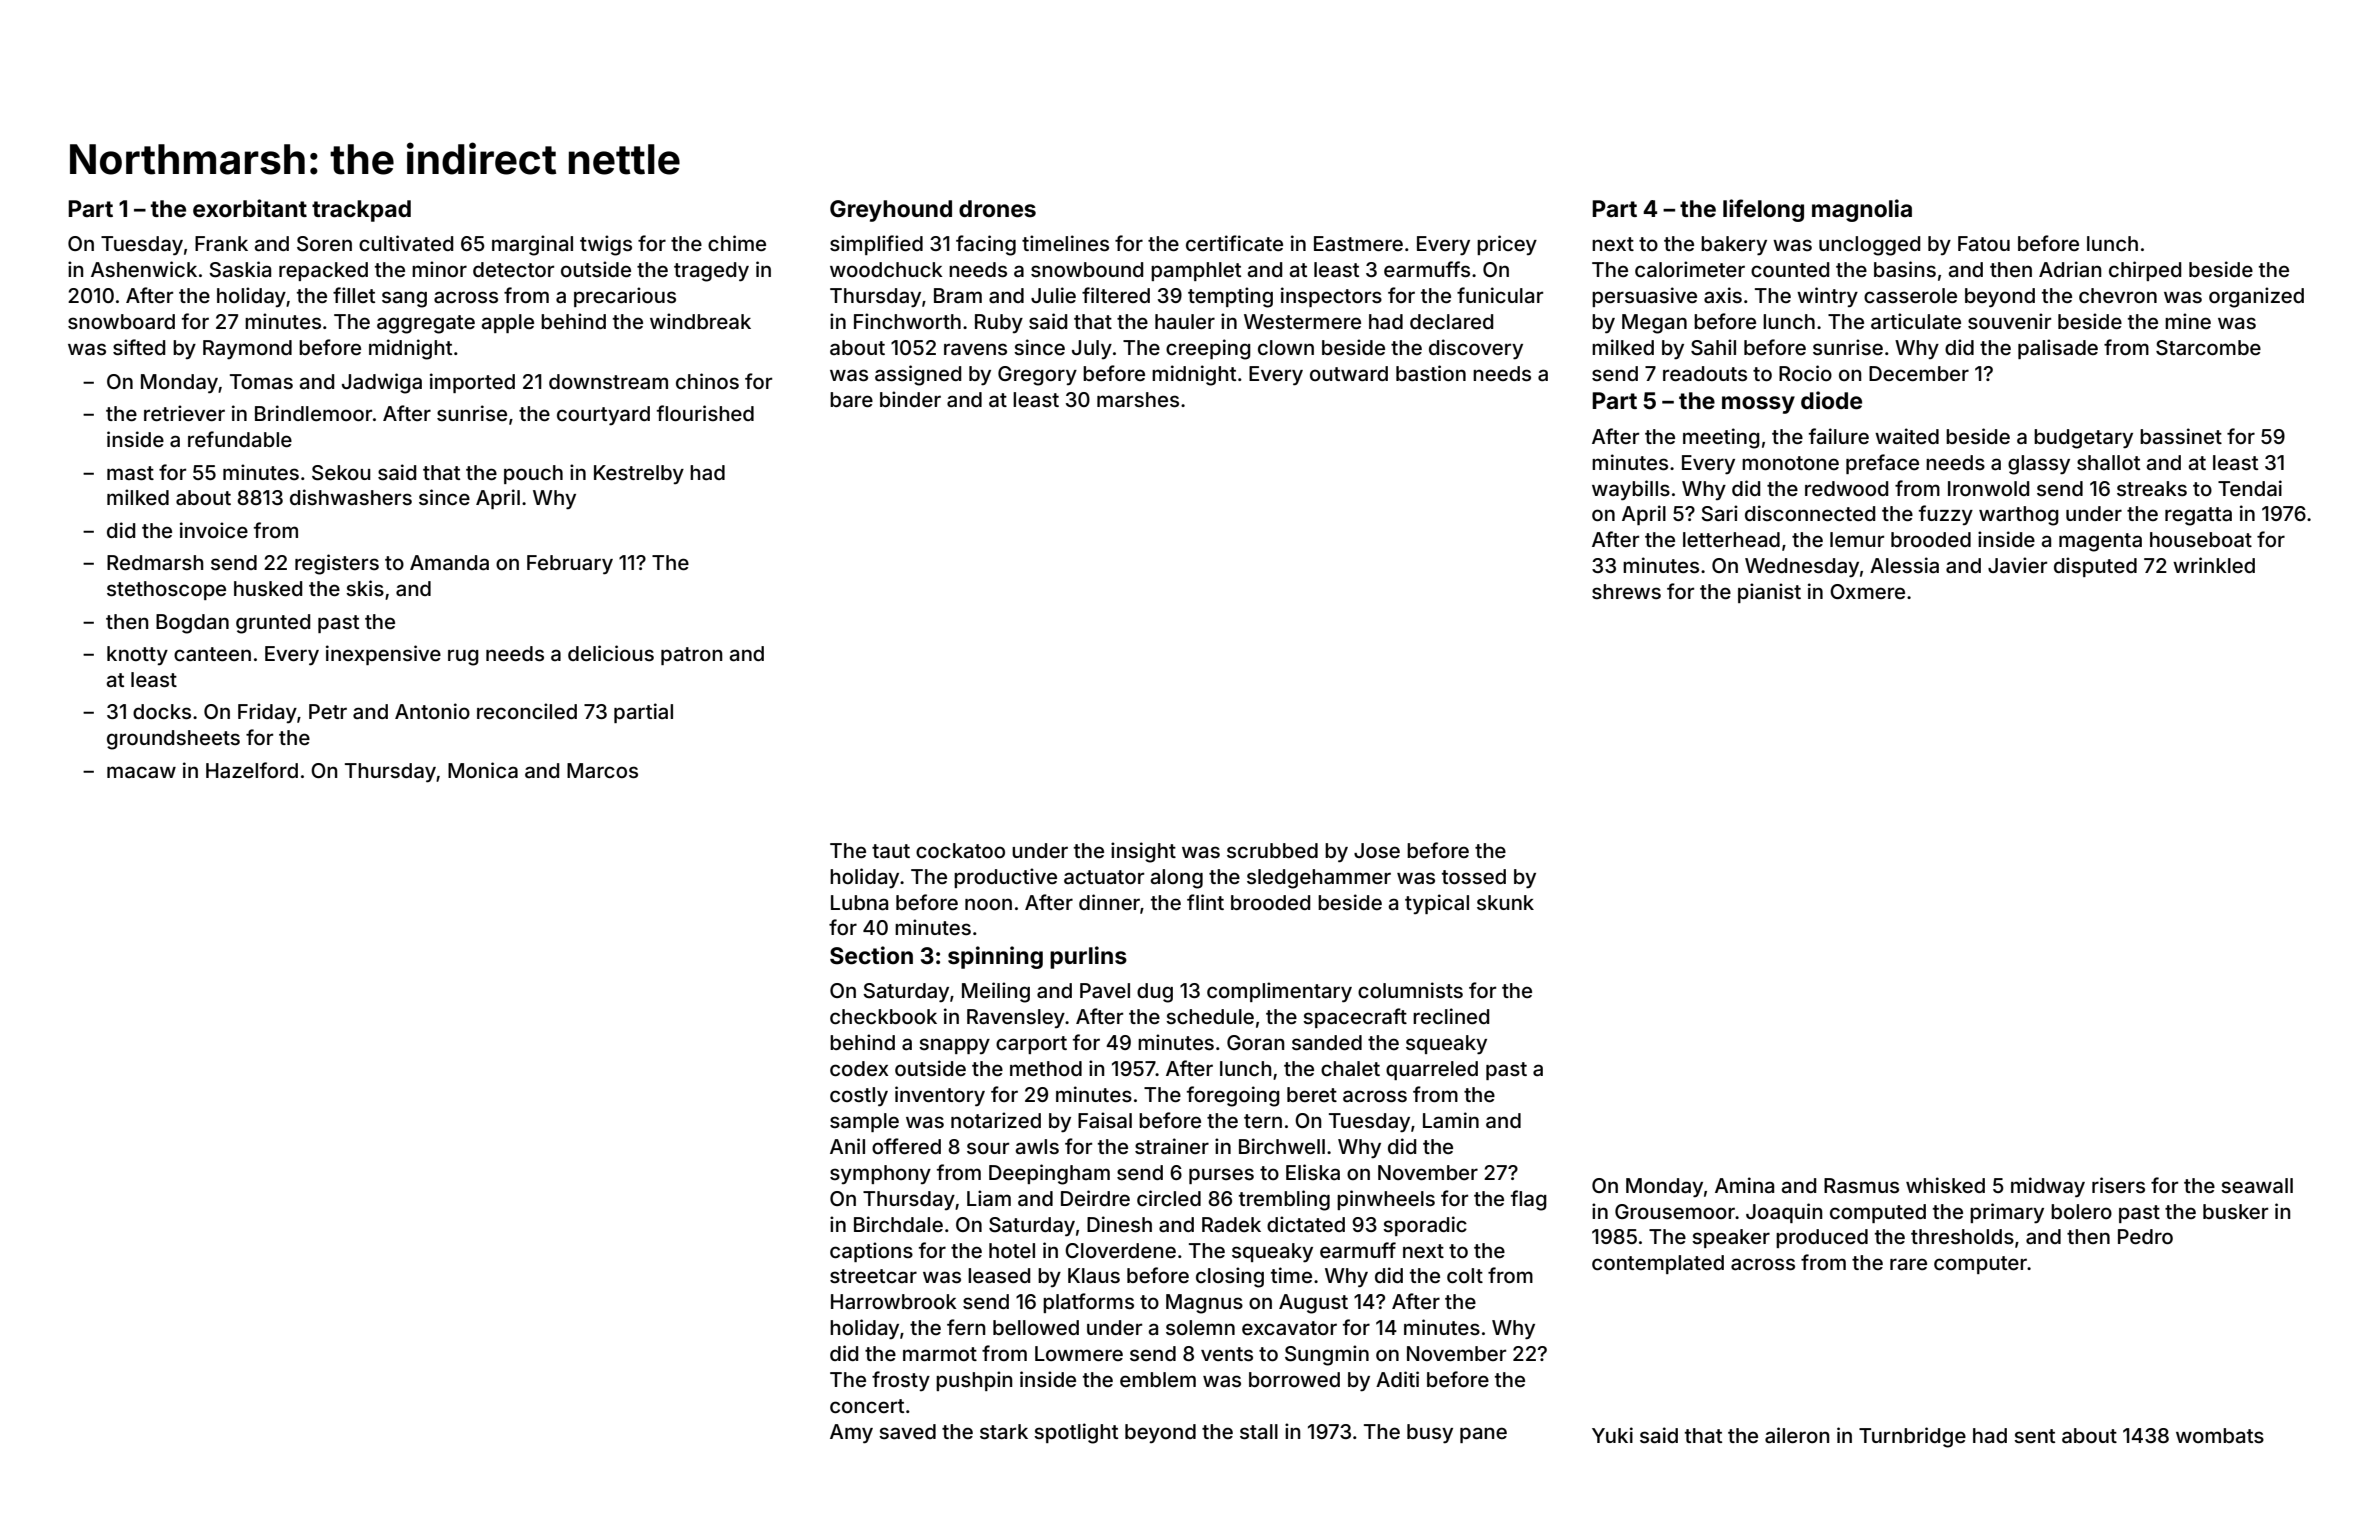 This screenshot has width=2380, height=1540. I want to click on shrews, so click(1626, 591).
